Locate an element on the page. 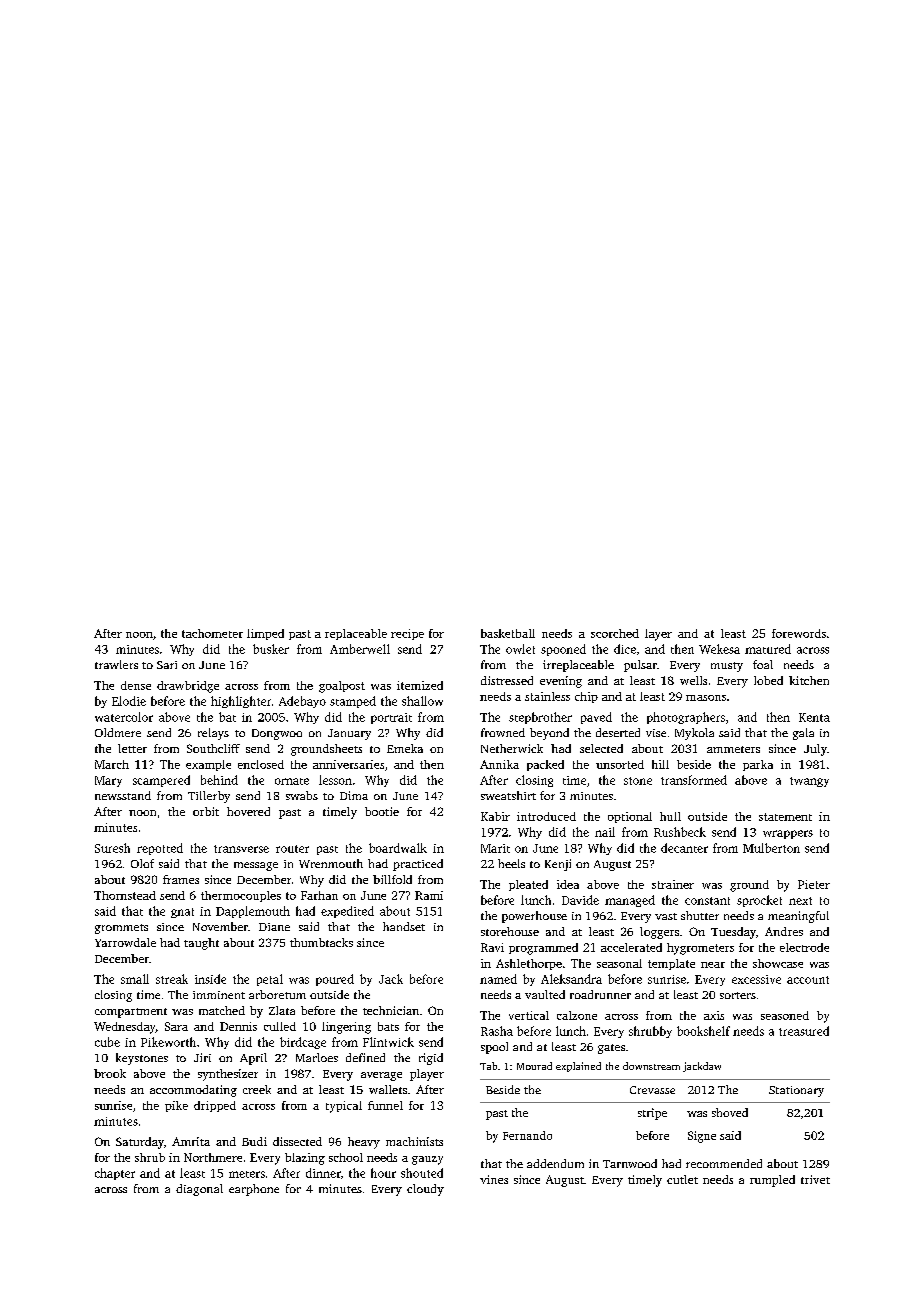  chapter is located at coordinates (115, 1174).
